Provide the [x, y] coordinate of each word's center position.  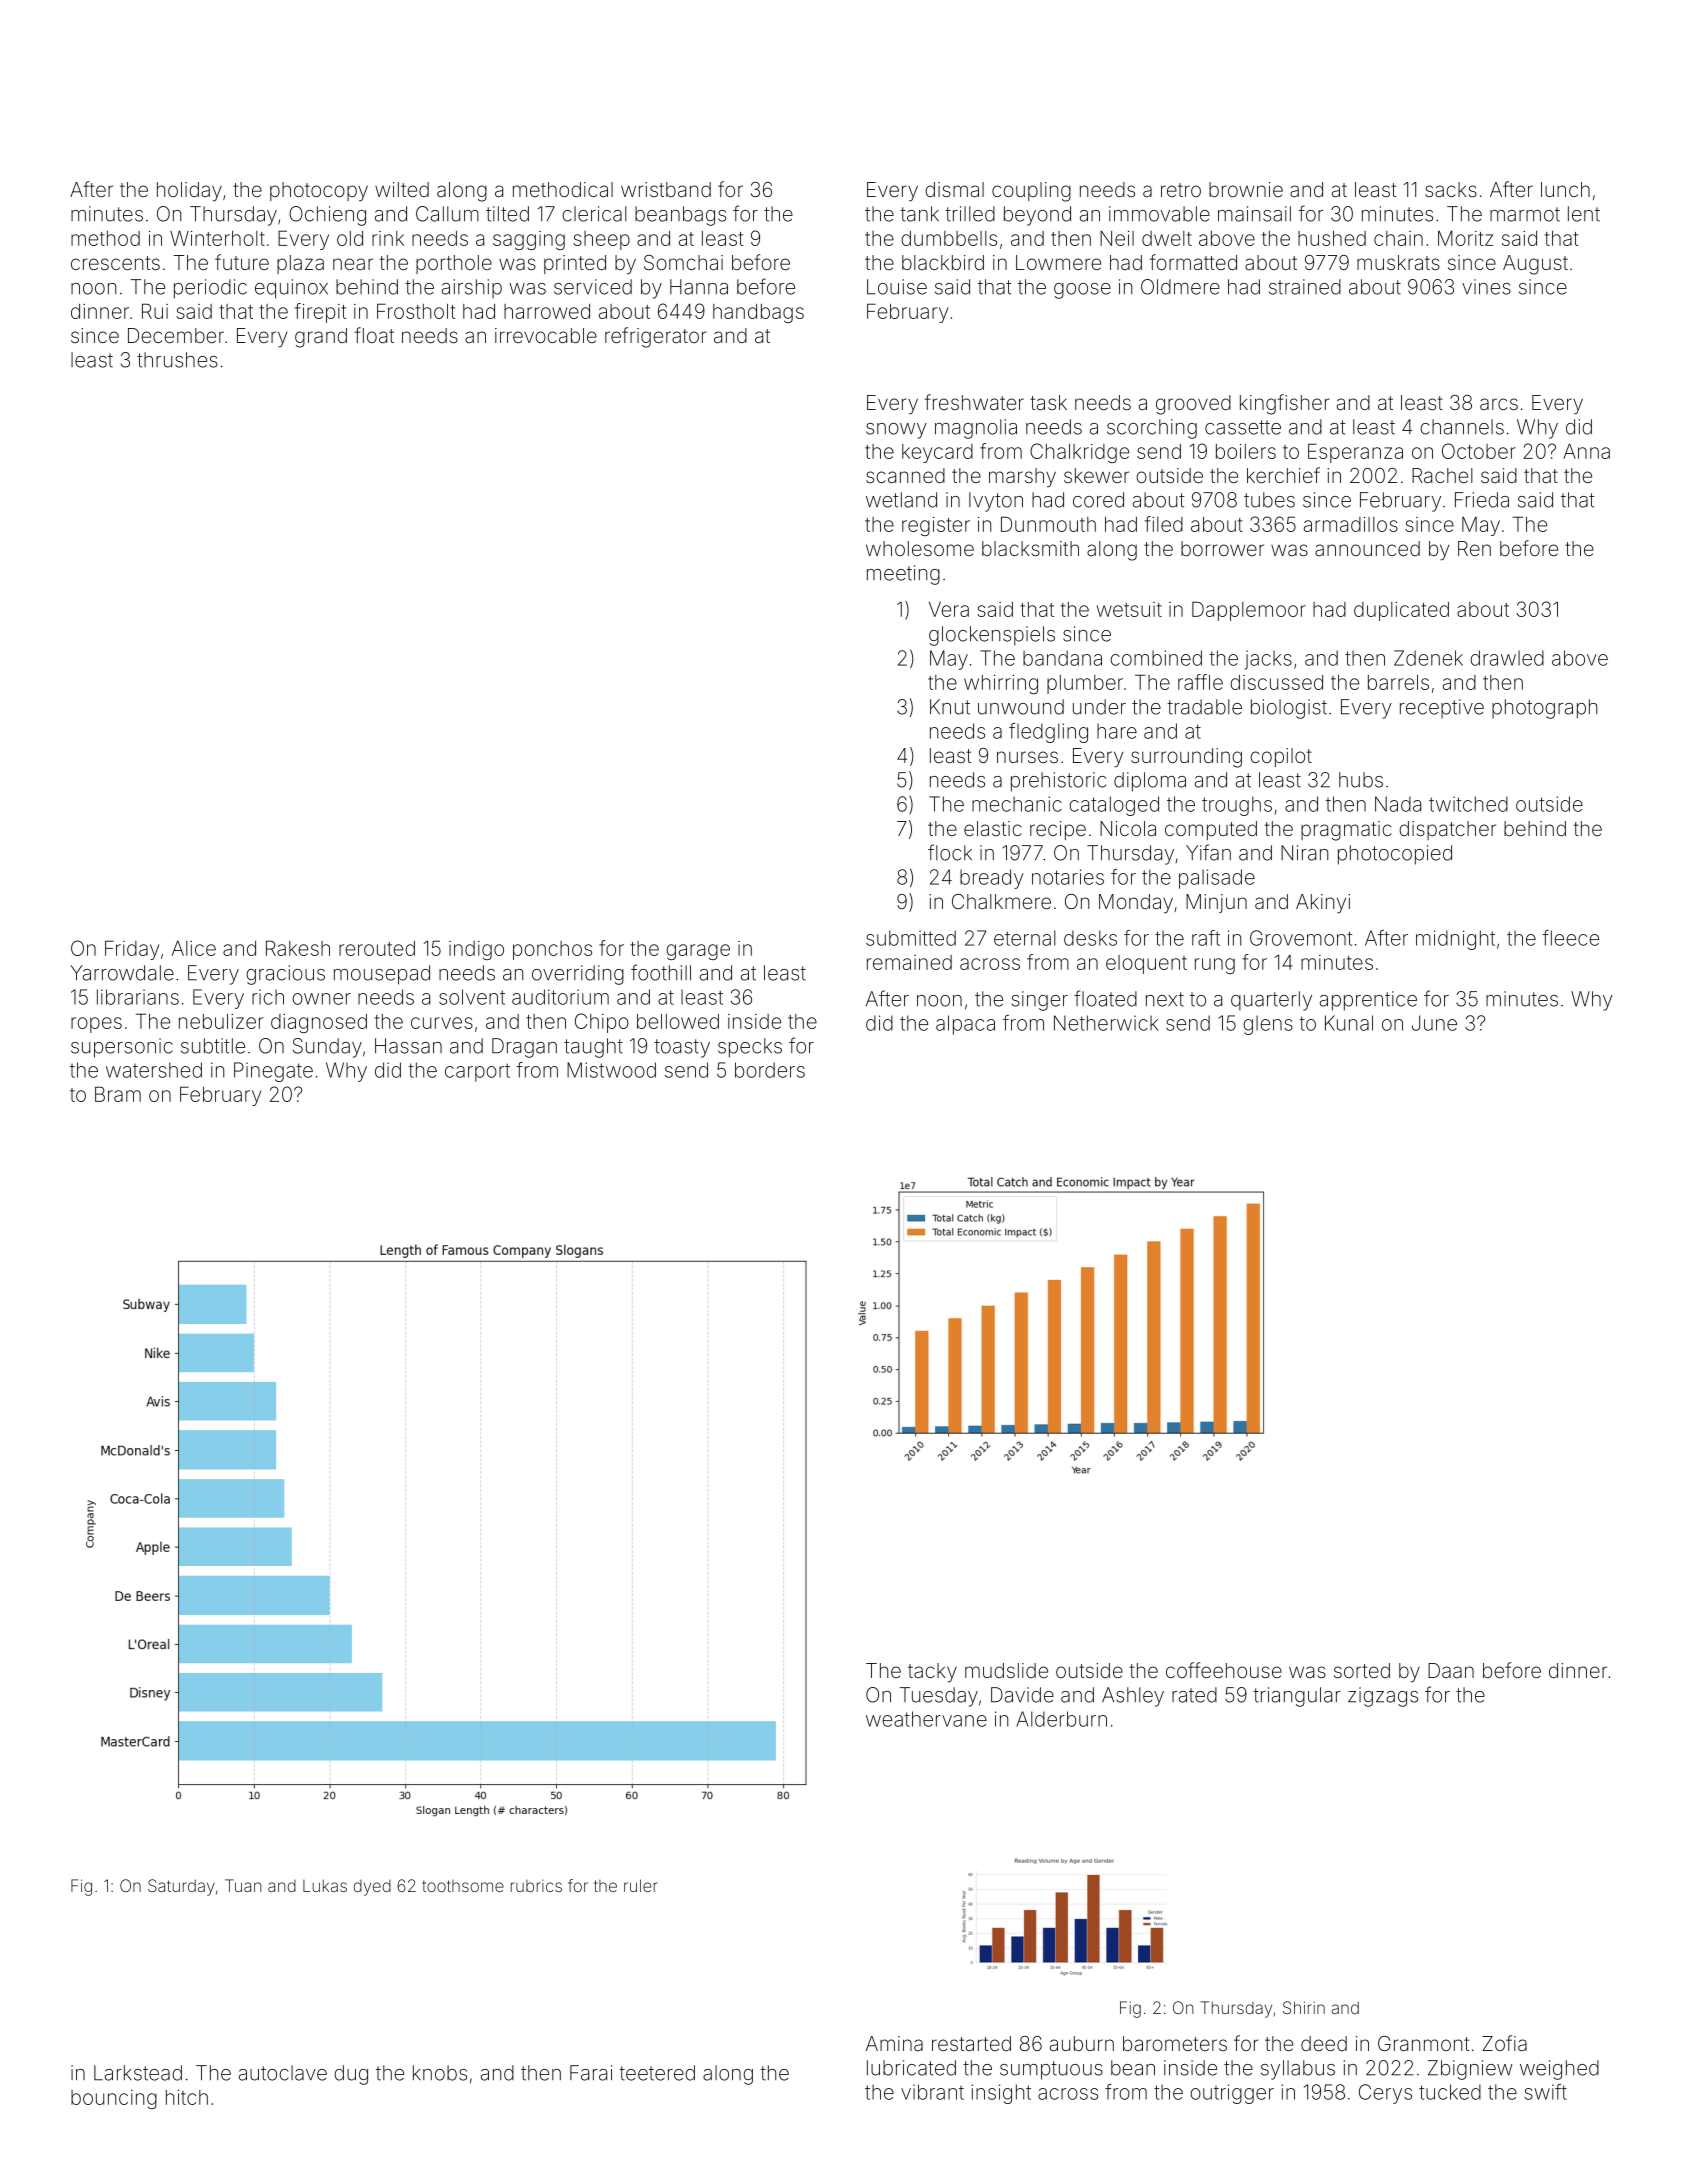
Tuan [243, 1885]
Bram [118, 1094]
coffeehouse [1224, 1670]
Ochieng [327, 216]
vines [1486, 287]
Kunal [1349, 1023]
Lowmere [1058, 262]
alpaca [965, 1025]
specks [750, 1048]
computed [1211, 830]
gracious [285, 975]
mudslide [1006, 1670]
